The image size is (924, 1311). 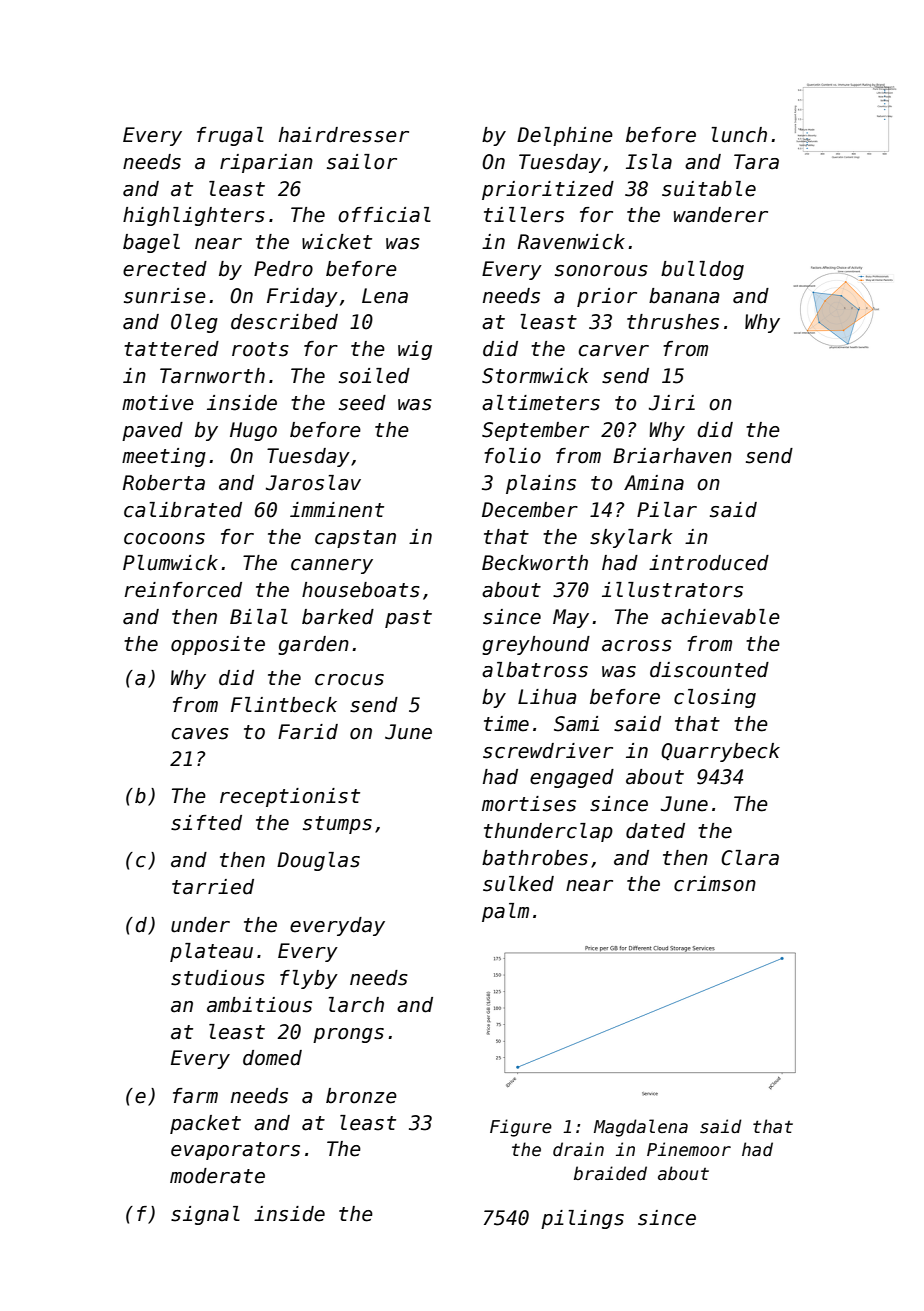 What do you see at coordinates (667, 510) in the document?
I see `Pilar` at bounding box center [667, 510].
